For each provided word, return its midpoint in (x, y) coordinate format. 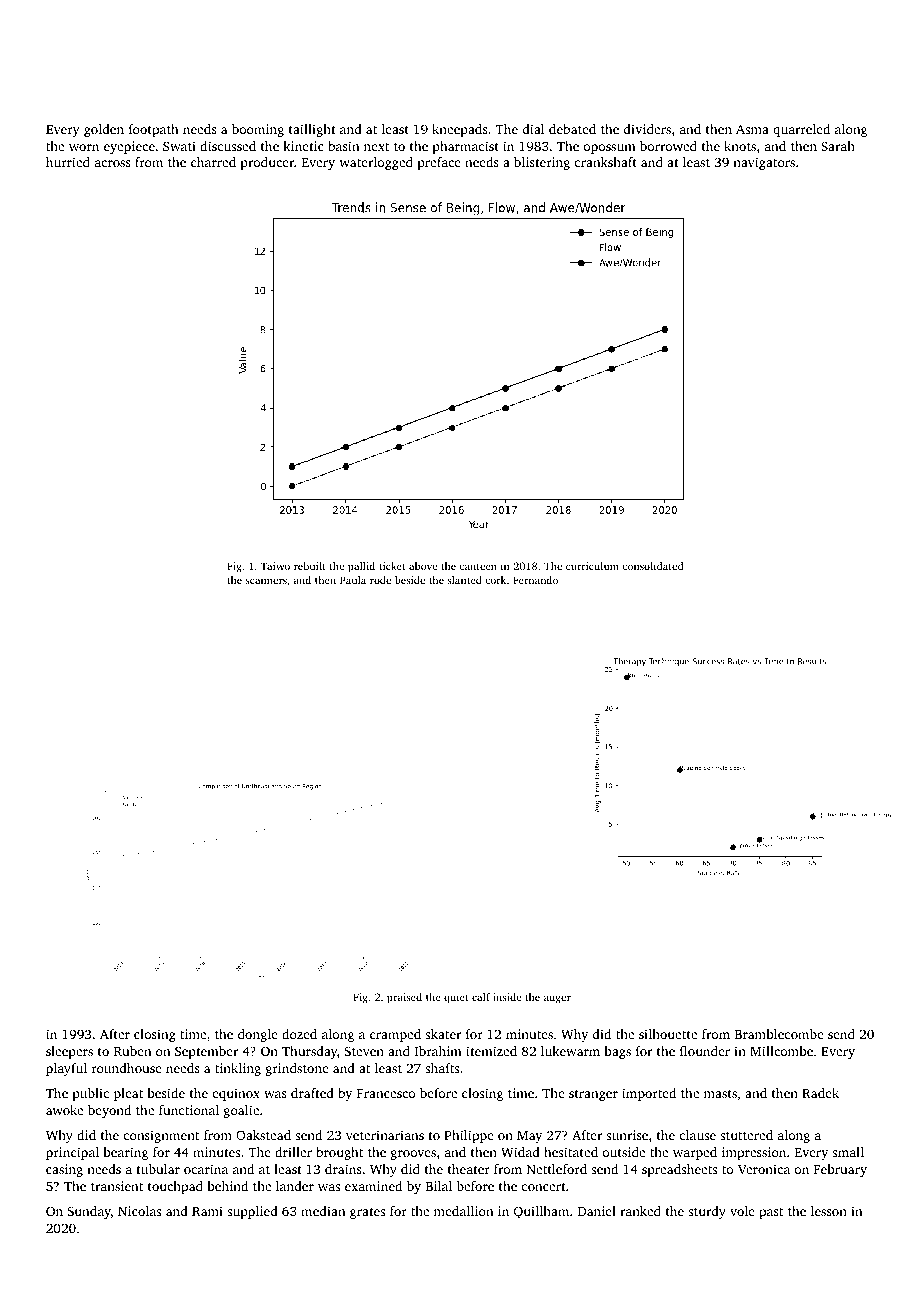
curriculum (592, 566)
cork (495, 580)
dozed (299, 1034)
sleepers (69, 1052)
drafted (312, 1093)
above (423, 566)
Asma (752, 129)
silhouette (668, 1034)
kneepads (460, 130)
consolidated (652, 566)
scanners (266, 581)
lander (295, 1186)
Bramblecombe (779, 1034)
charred (213, 162)
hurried (68, 162)
